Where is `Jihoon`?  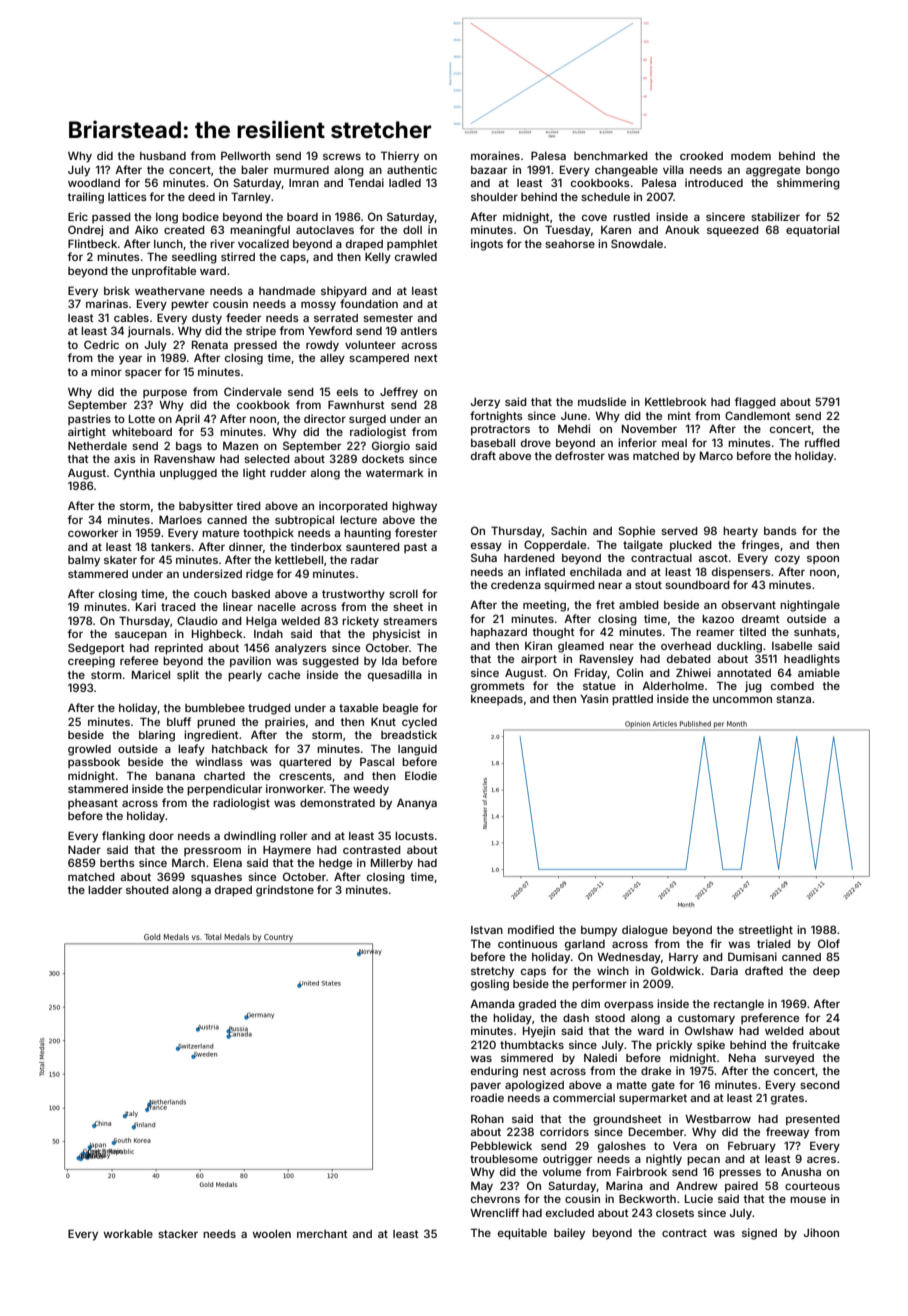 Jihoon is located at coordinates (821, 1232).
